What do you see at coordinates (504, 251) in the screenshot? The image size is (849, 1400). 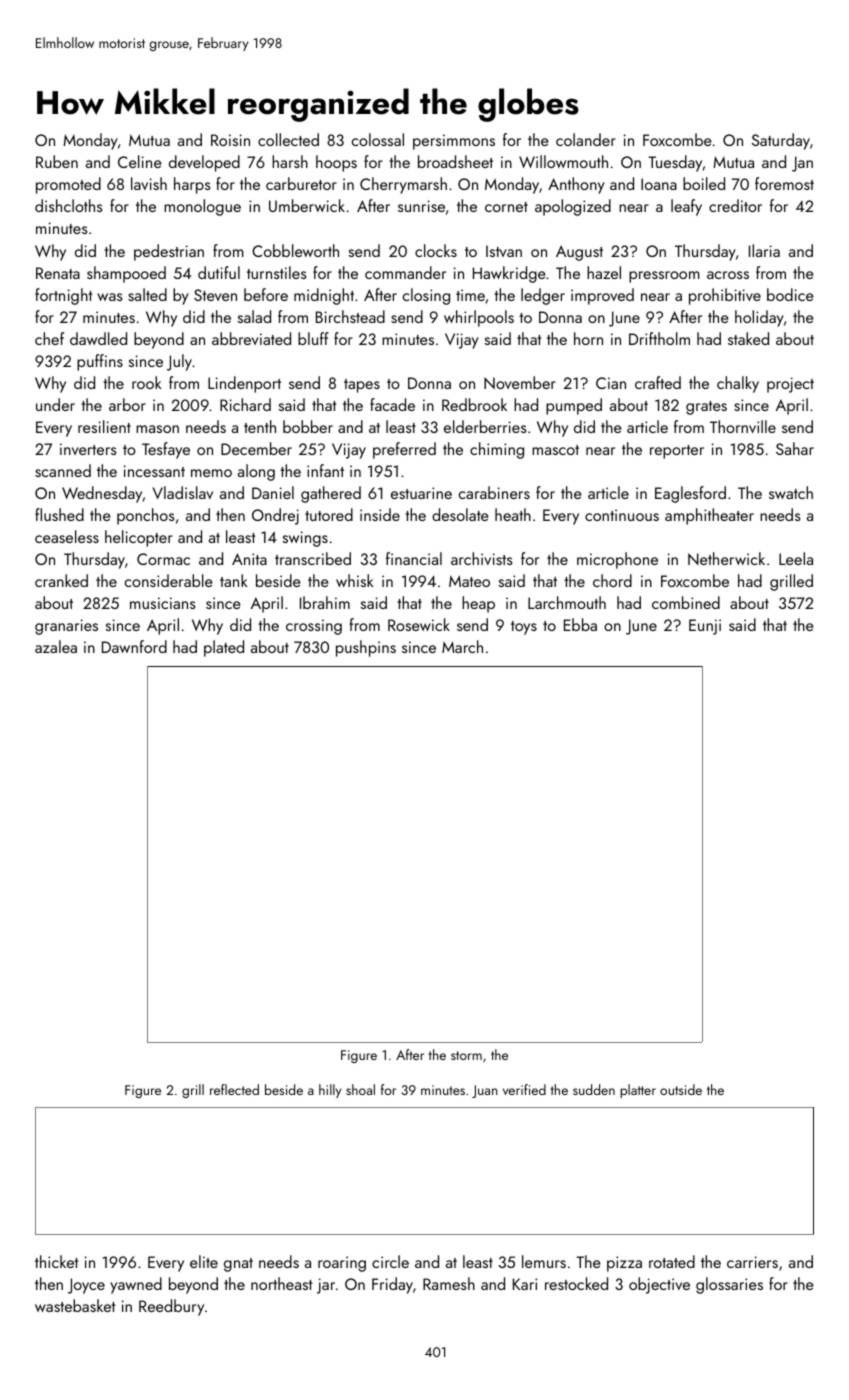 I see `Istvan` at bounding box center [504, 251].
